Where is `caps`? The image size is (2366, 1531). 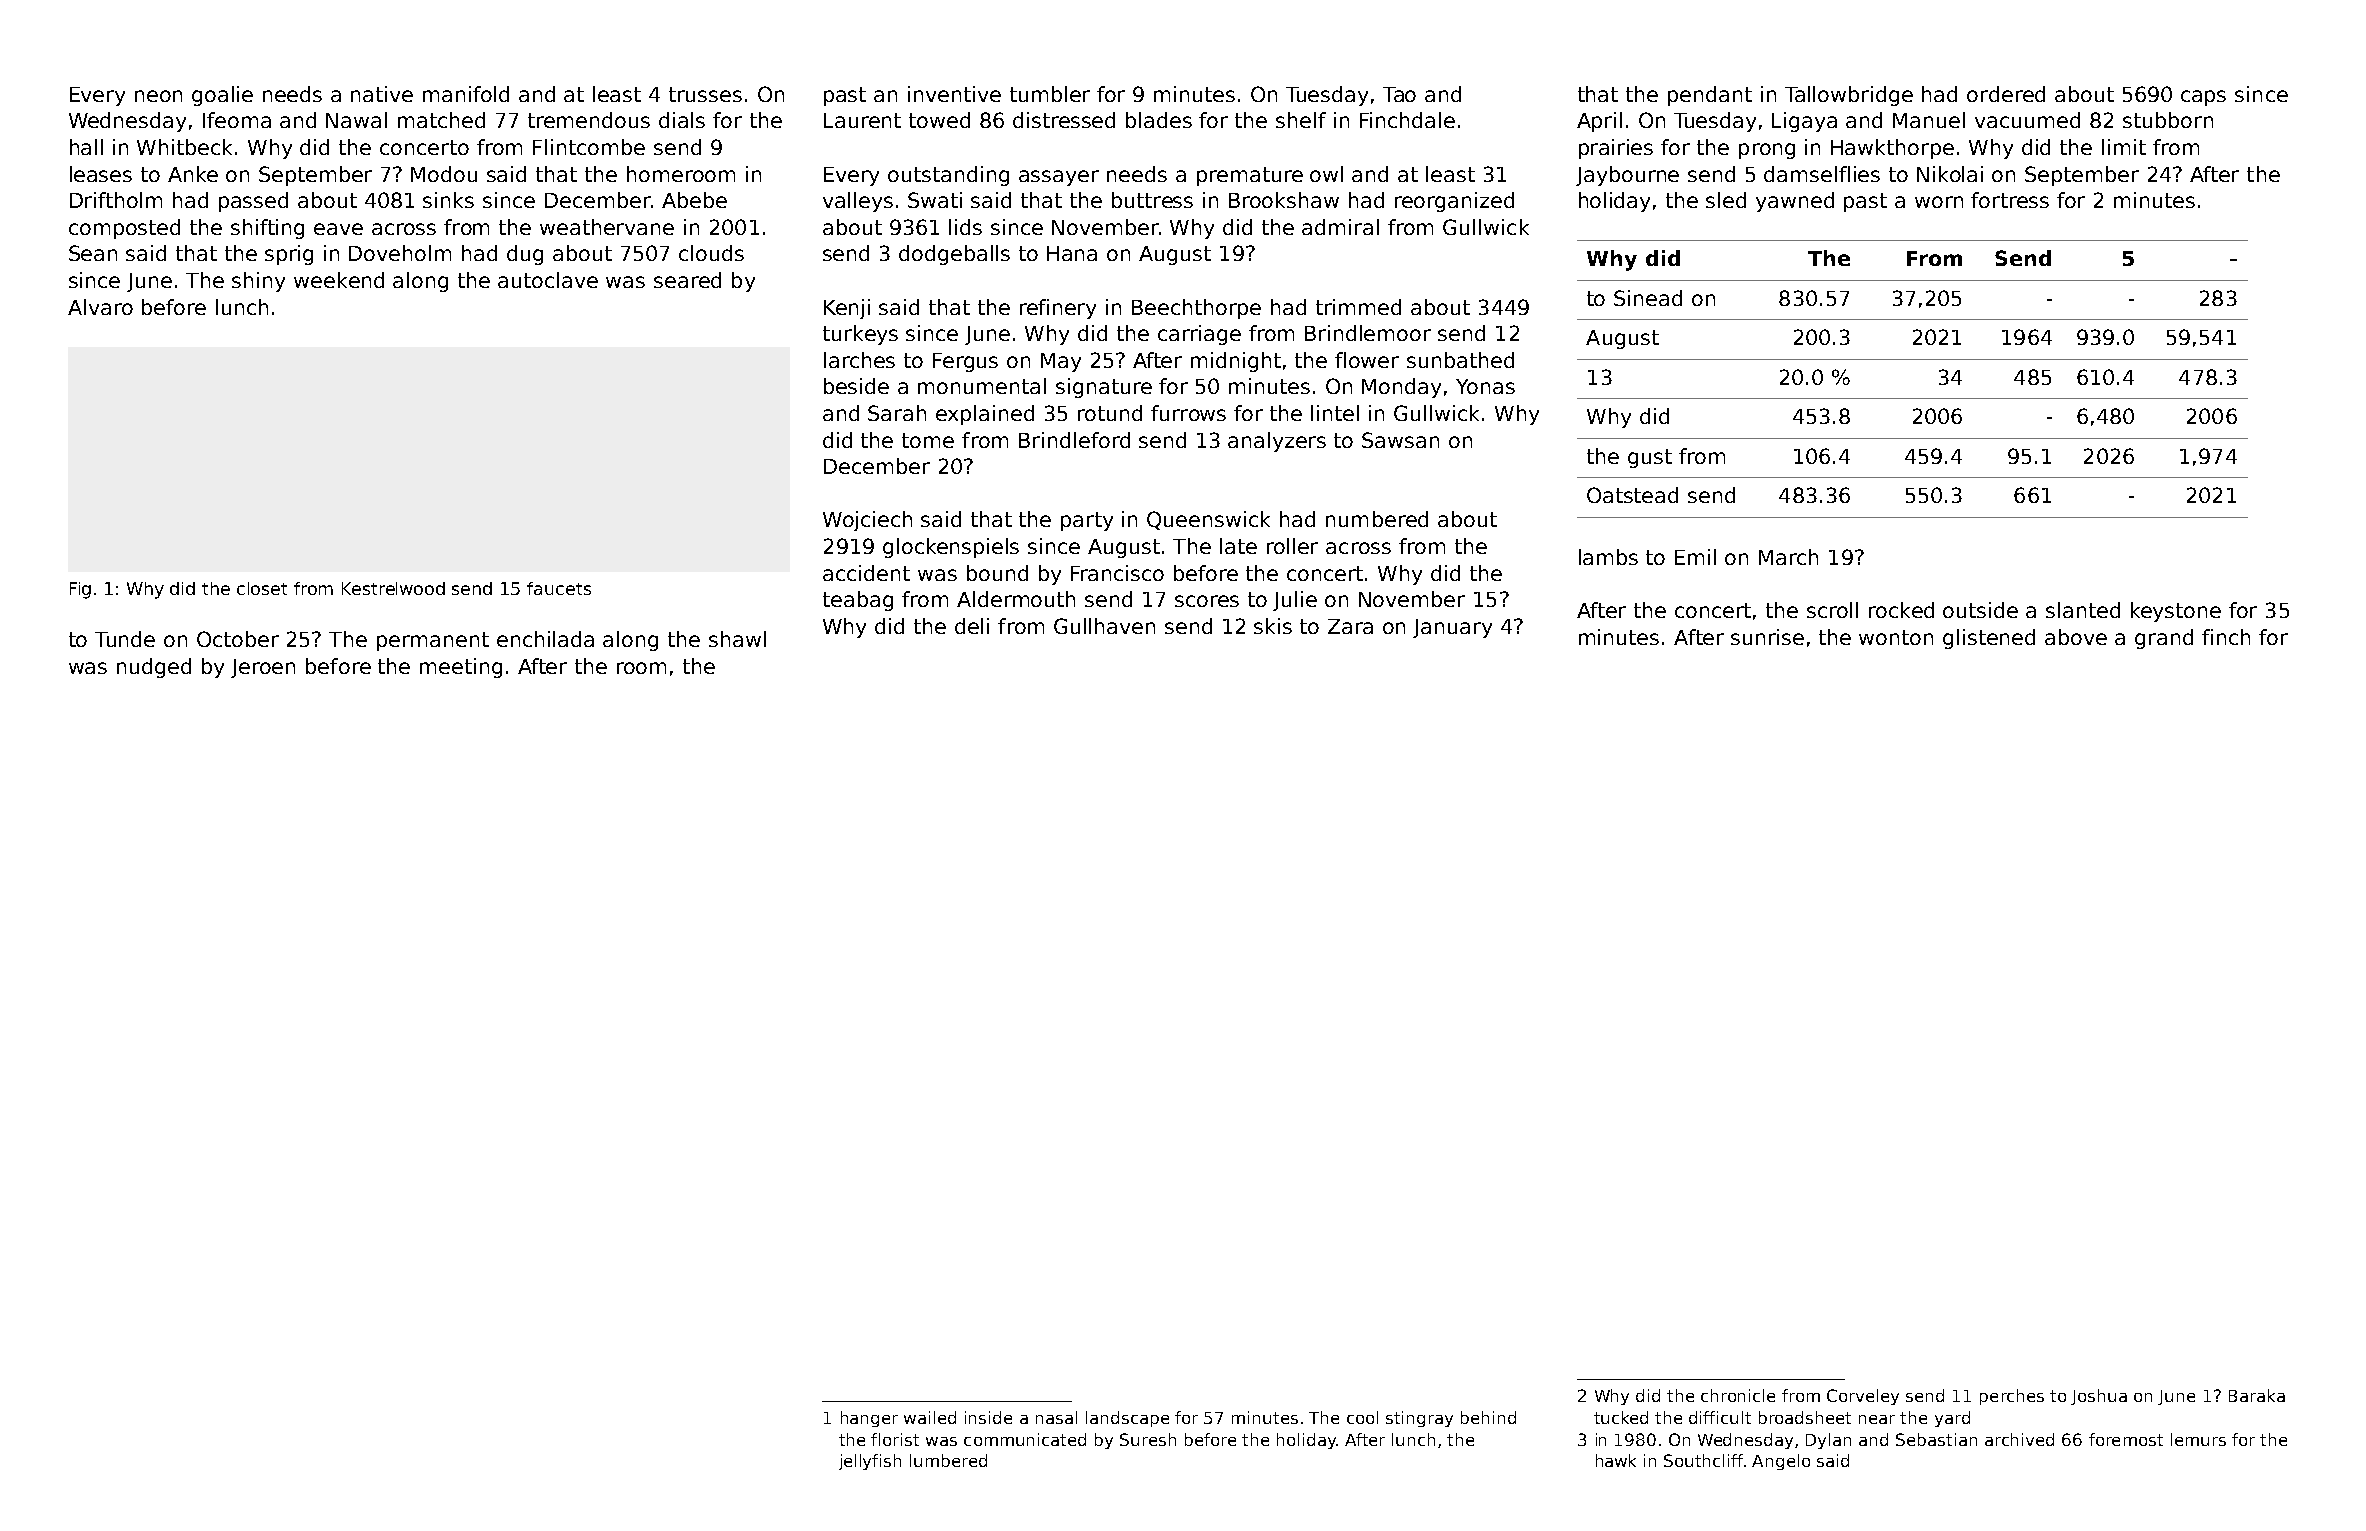
caps is located at coordinates (2203, 98).
